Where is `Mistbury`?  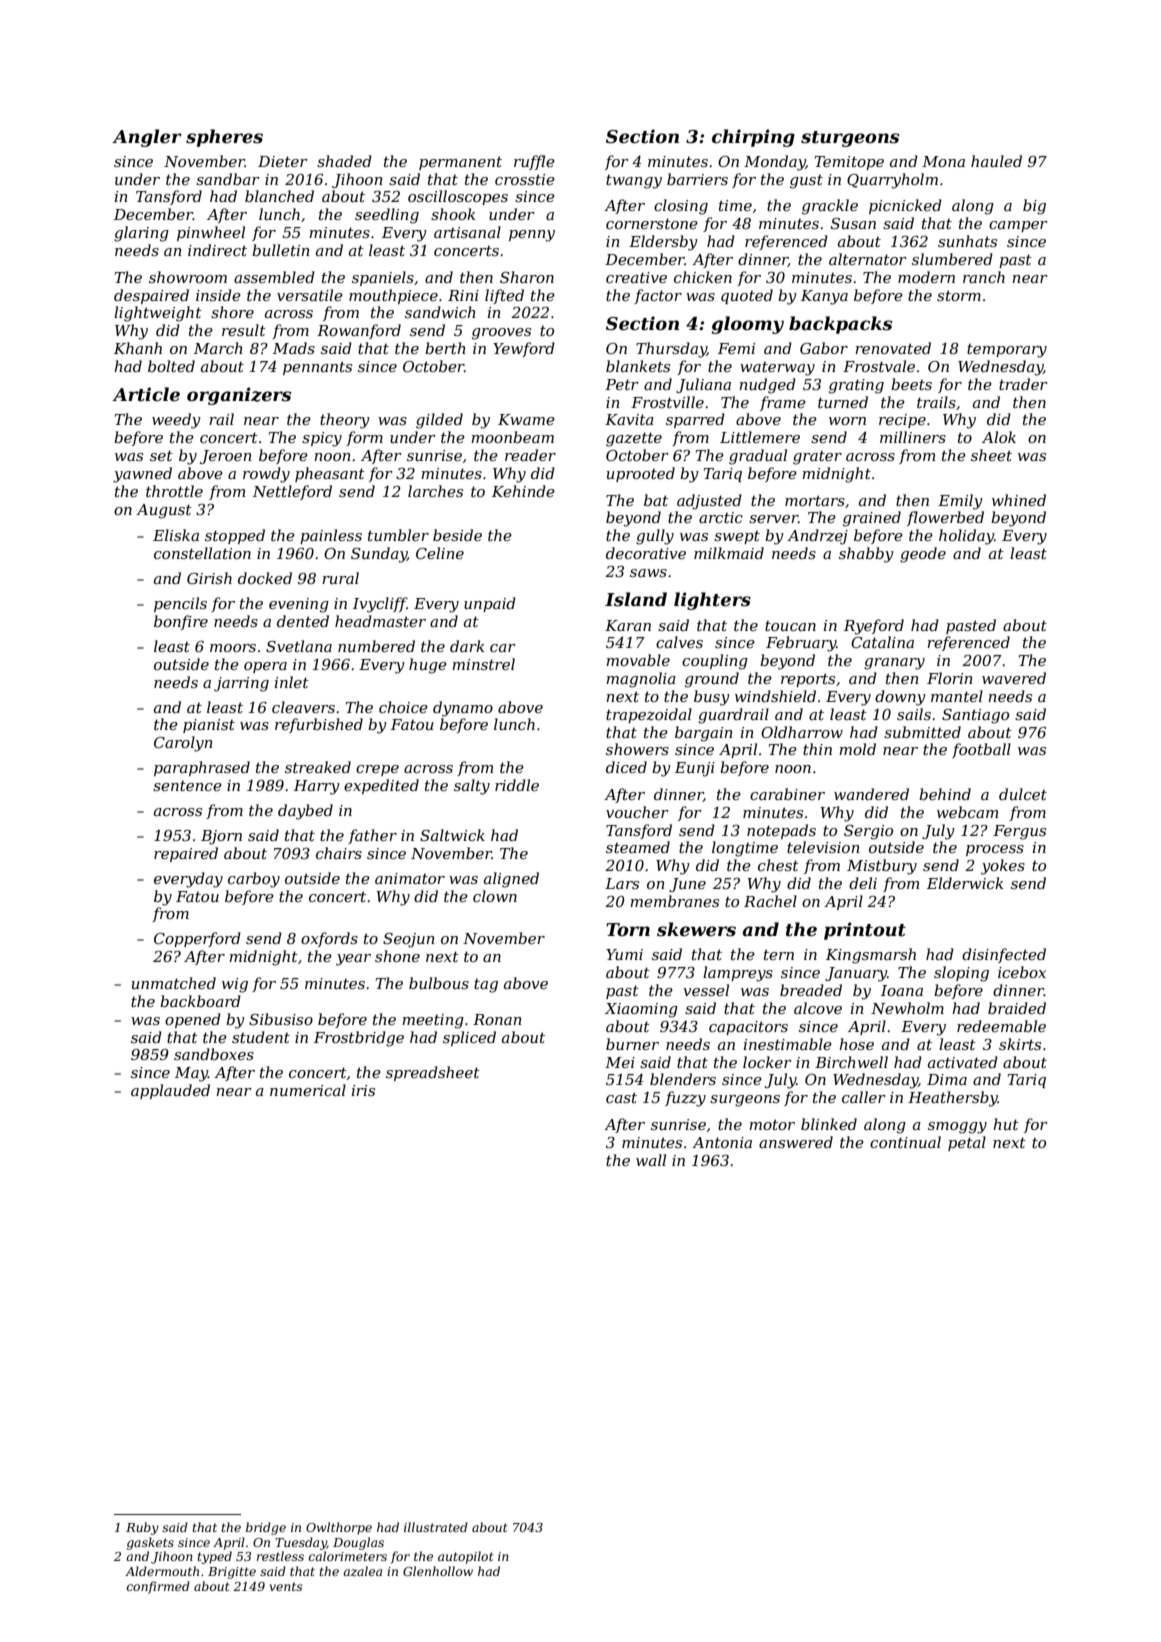 Mistbury is located at coordinates (882, 867).
